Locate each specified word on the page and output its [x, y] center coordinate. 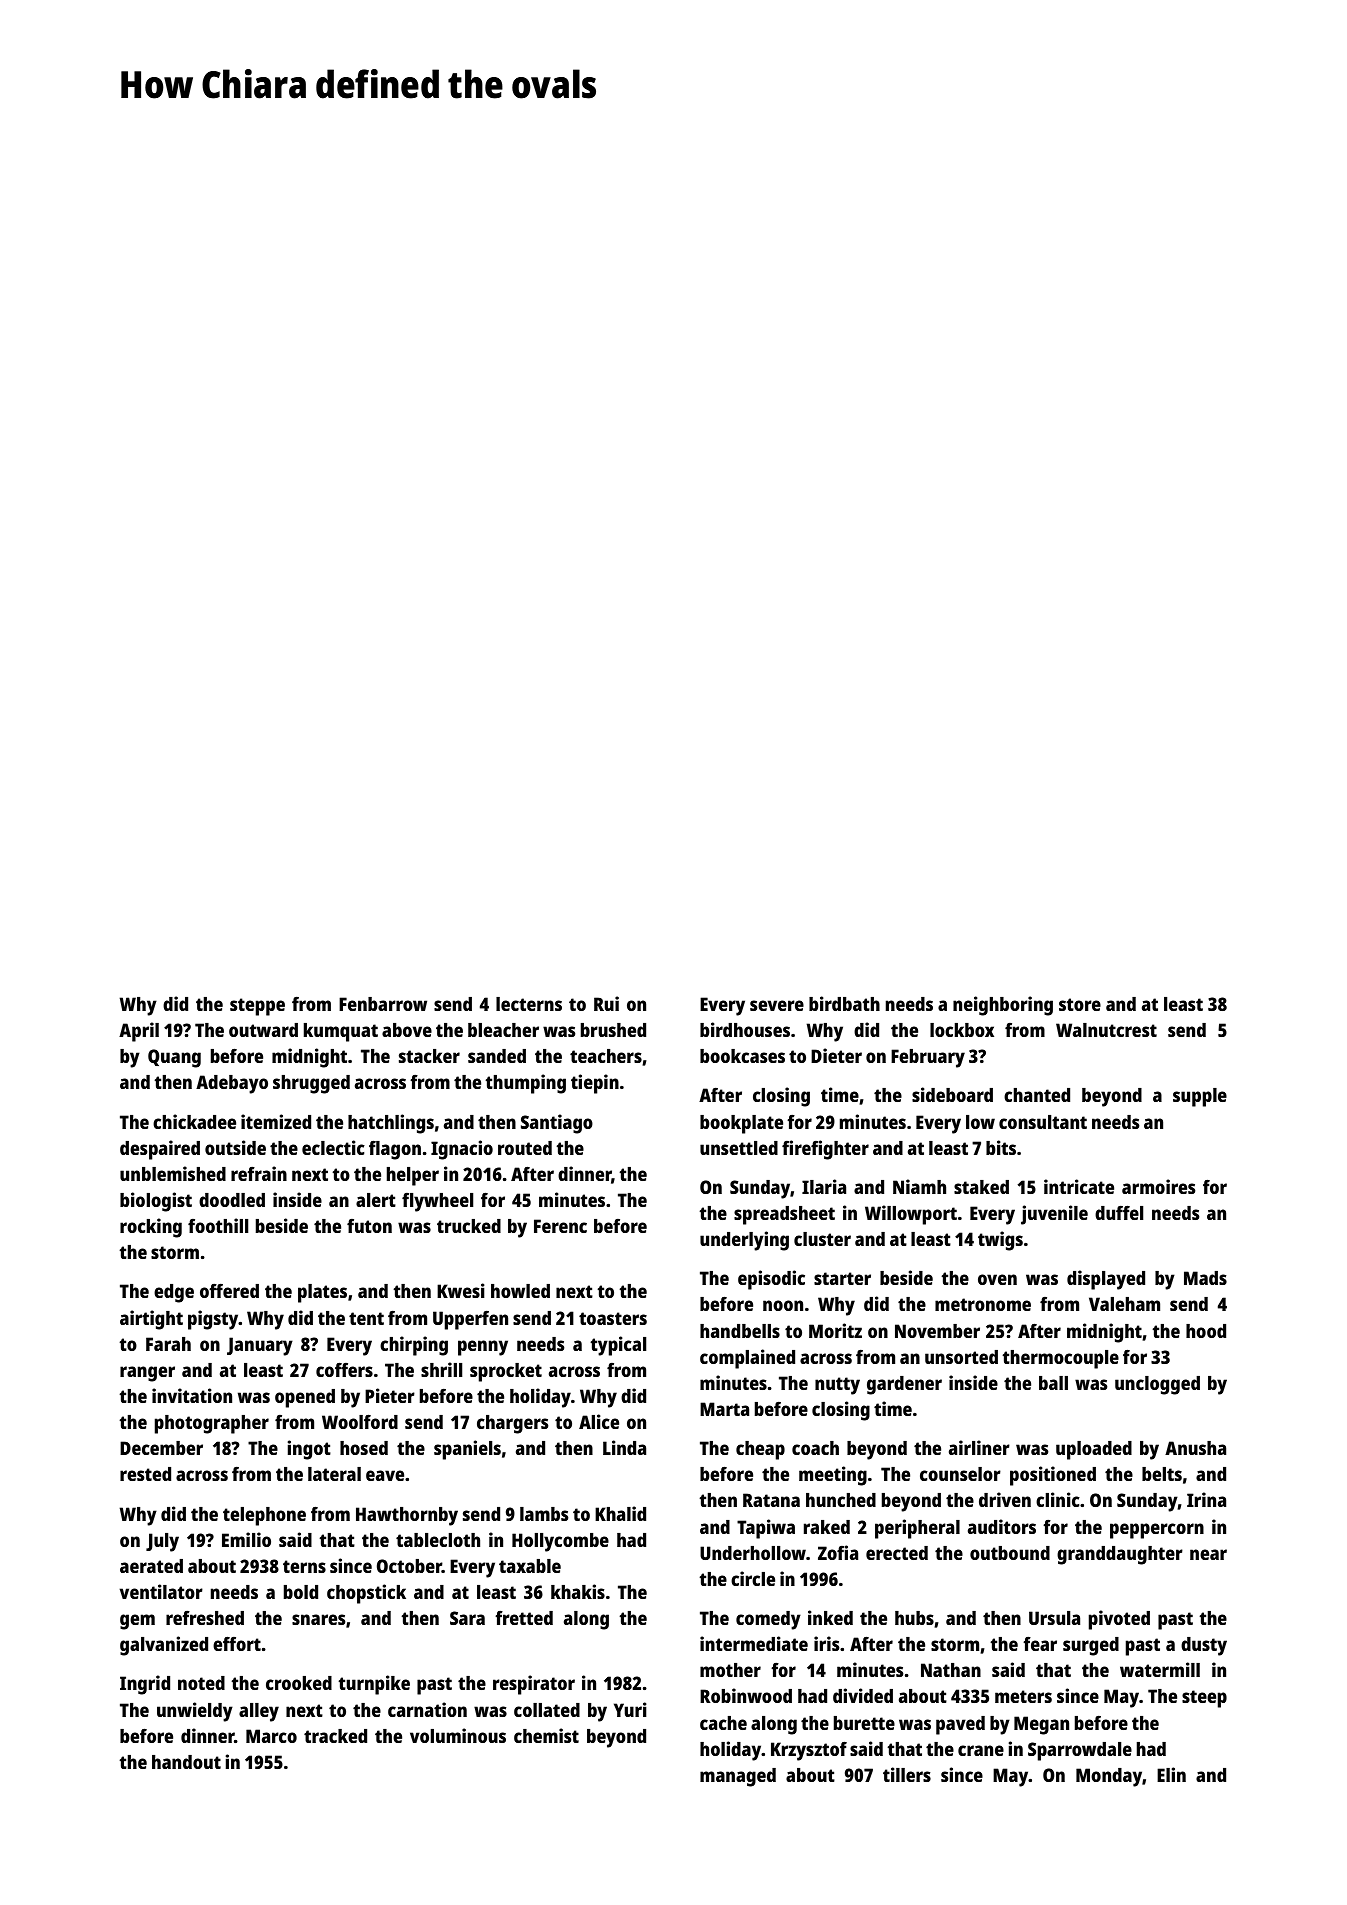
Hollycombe [560, 1542]
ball [1053, 1383]
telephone [264, 1516]
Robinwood [746, 1695]
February [928, 1058]
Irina [1206, 1499]
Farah [168, 1344]
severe [777, 1005]
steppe [257, 1007]
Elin [1171, 1774]
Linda [624, 1447]
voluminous [458, 1735]
